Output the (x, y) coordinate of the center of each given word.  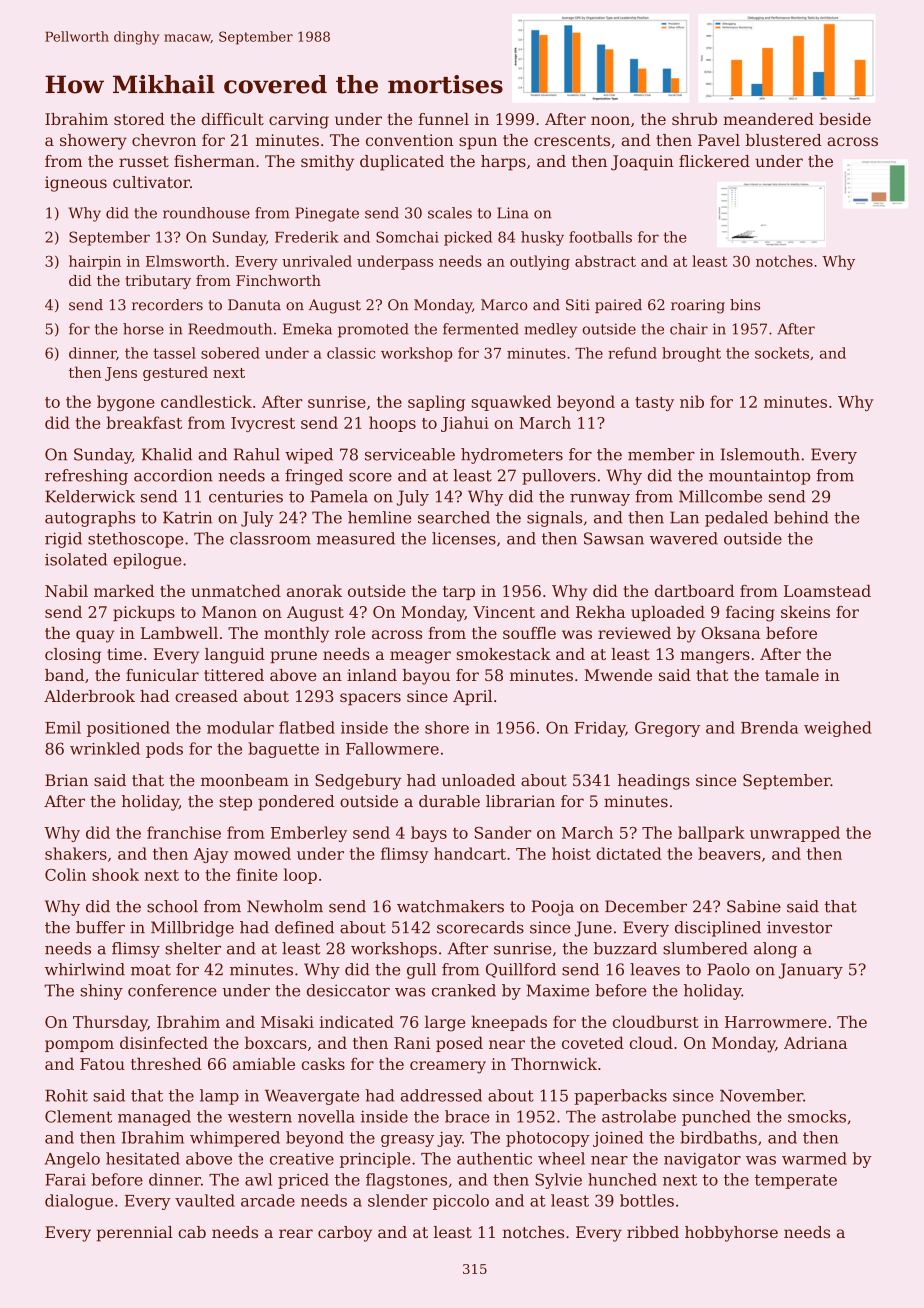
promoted (373, 330)
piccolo (461, 1202)
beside (845, 119)
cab (192, 1232)
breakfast (144, 422)
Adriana (815, 1042)
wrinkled (105, 748)
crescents (572, 140)
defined (304, 927)
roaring (698, 306)
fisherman (214, 161)
